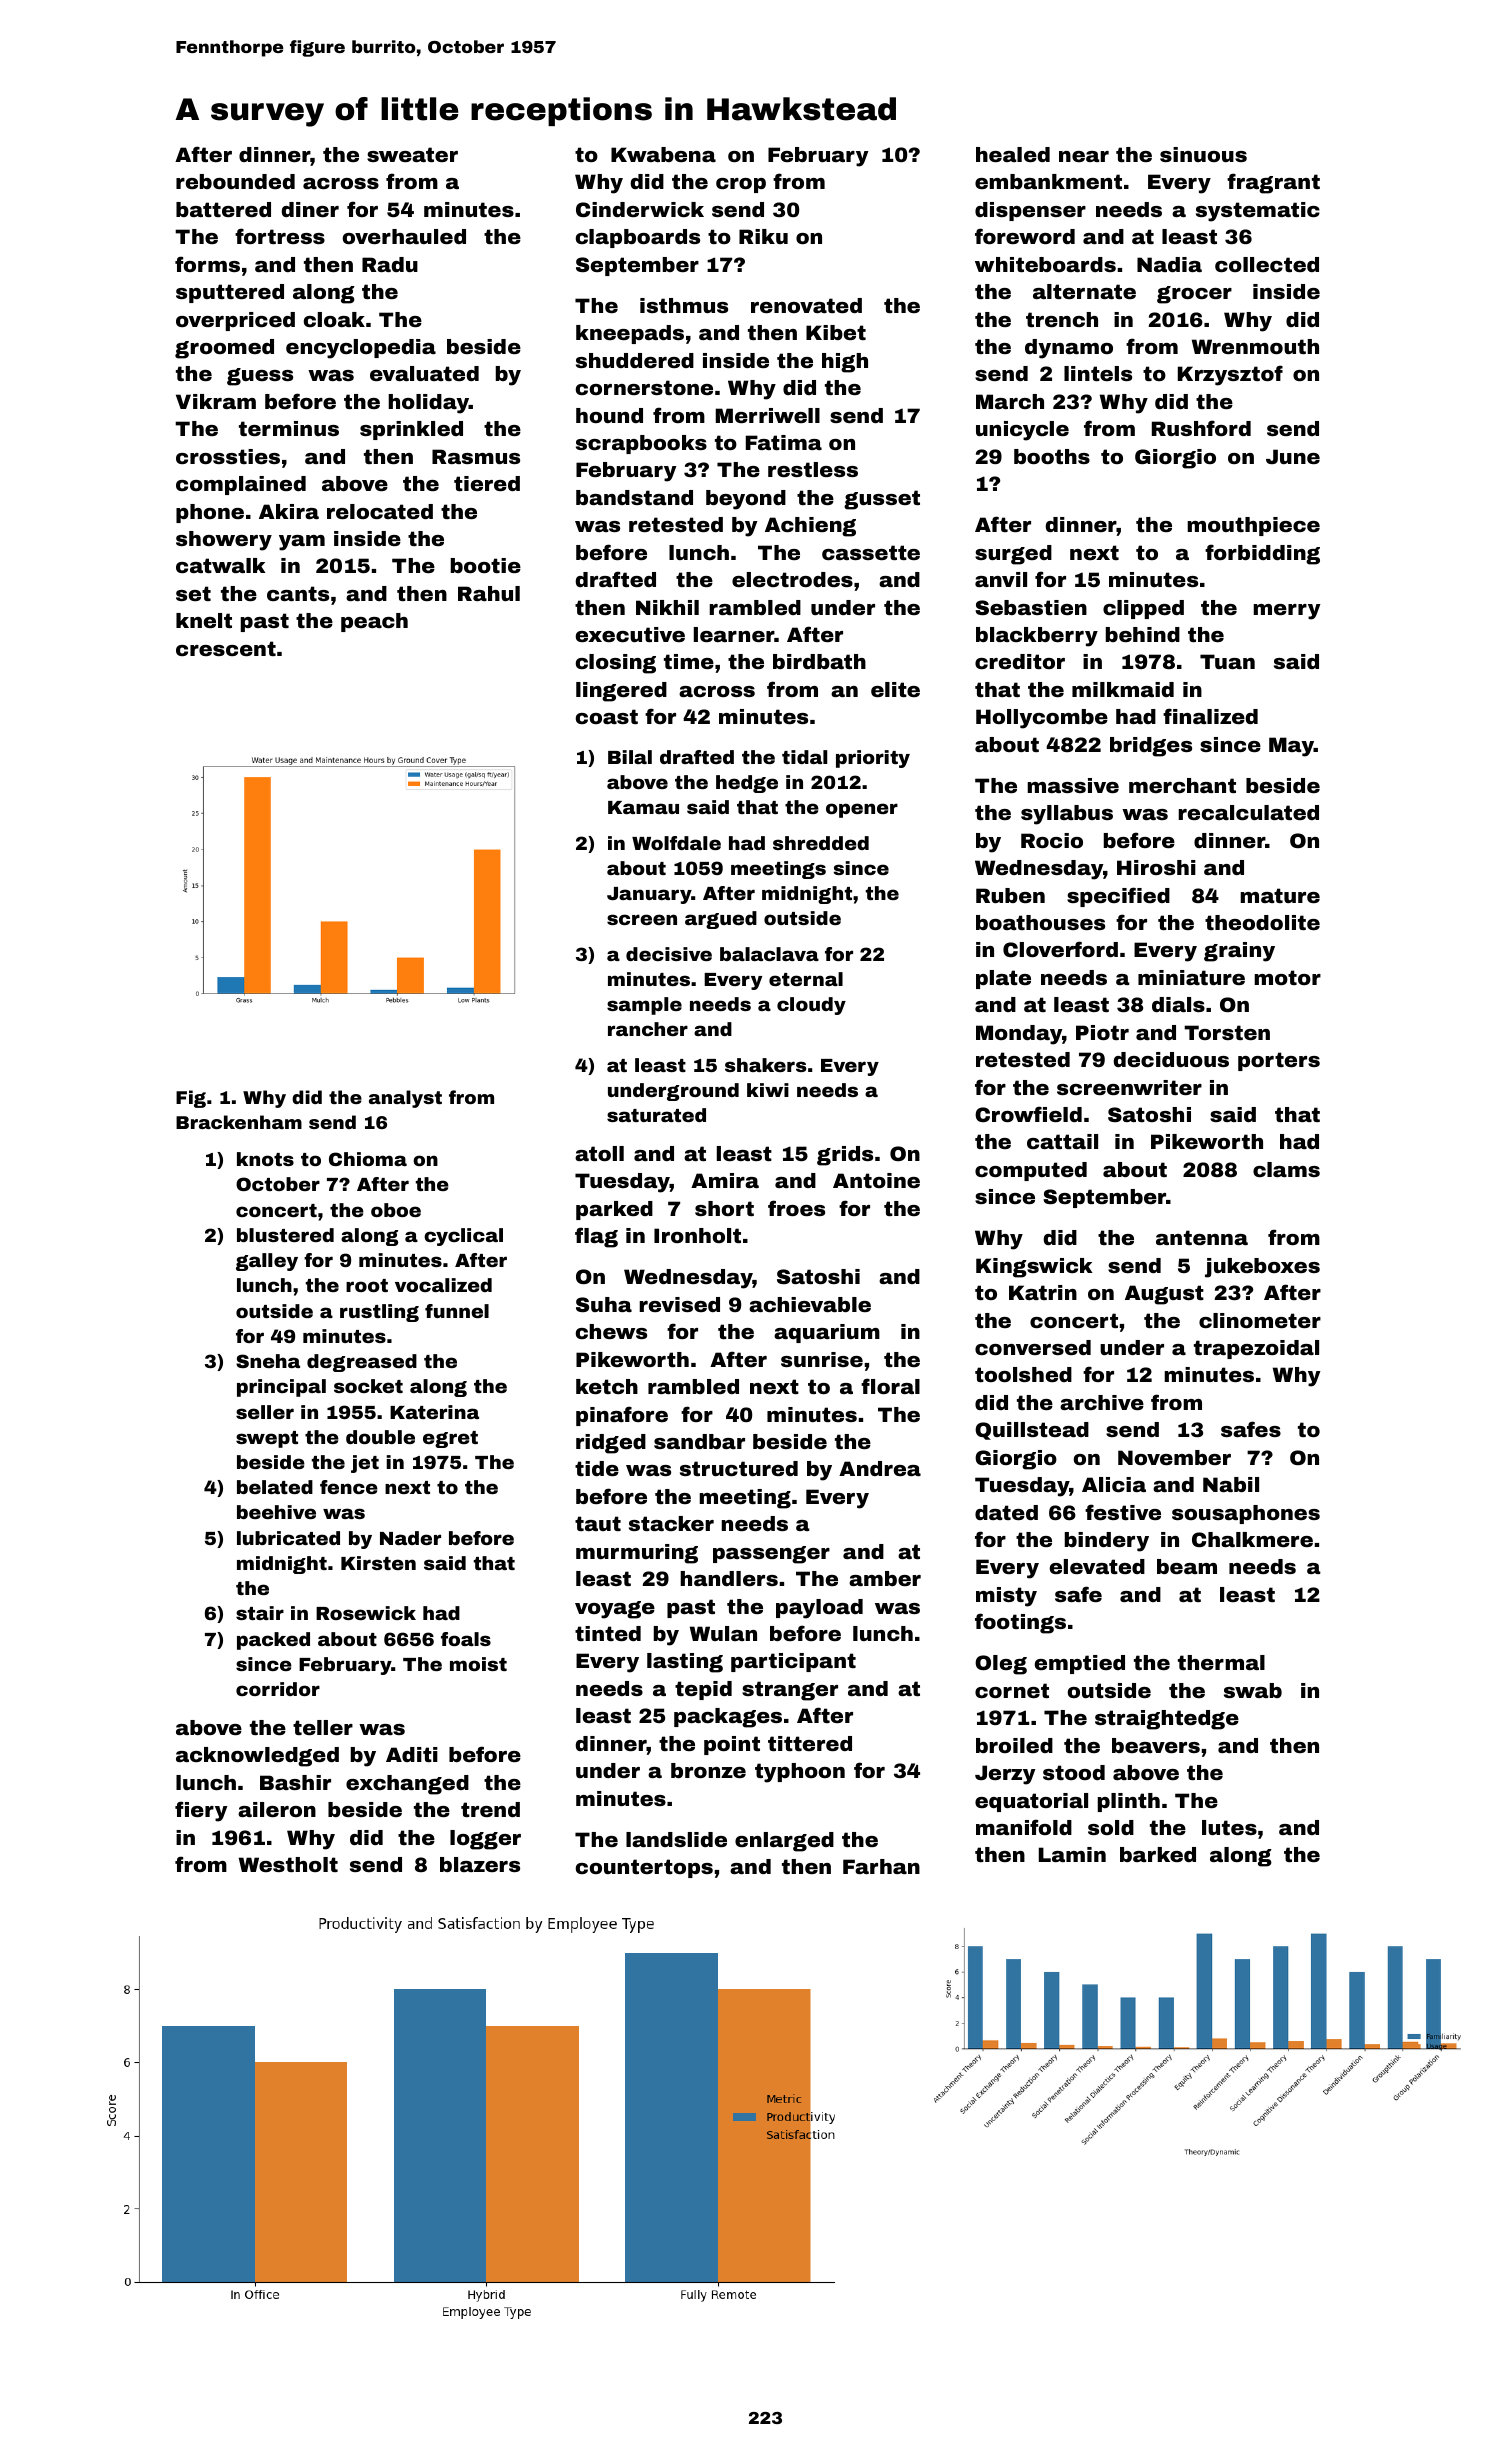 Image resolution: width=1496 pixels, height=2464 pixels. What do you see at coordinates (1273, 183) in the screenshot?
I see `fragrant` at bounding box center [1273, 183].
